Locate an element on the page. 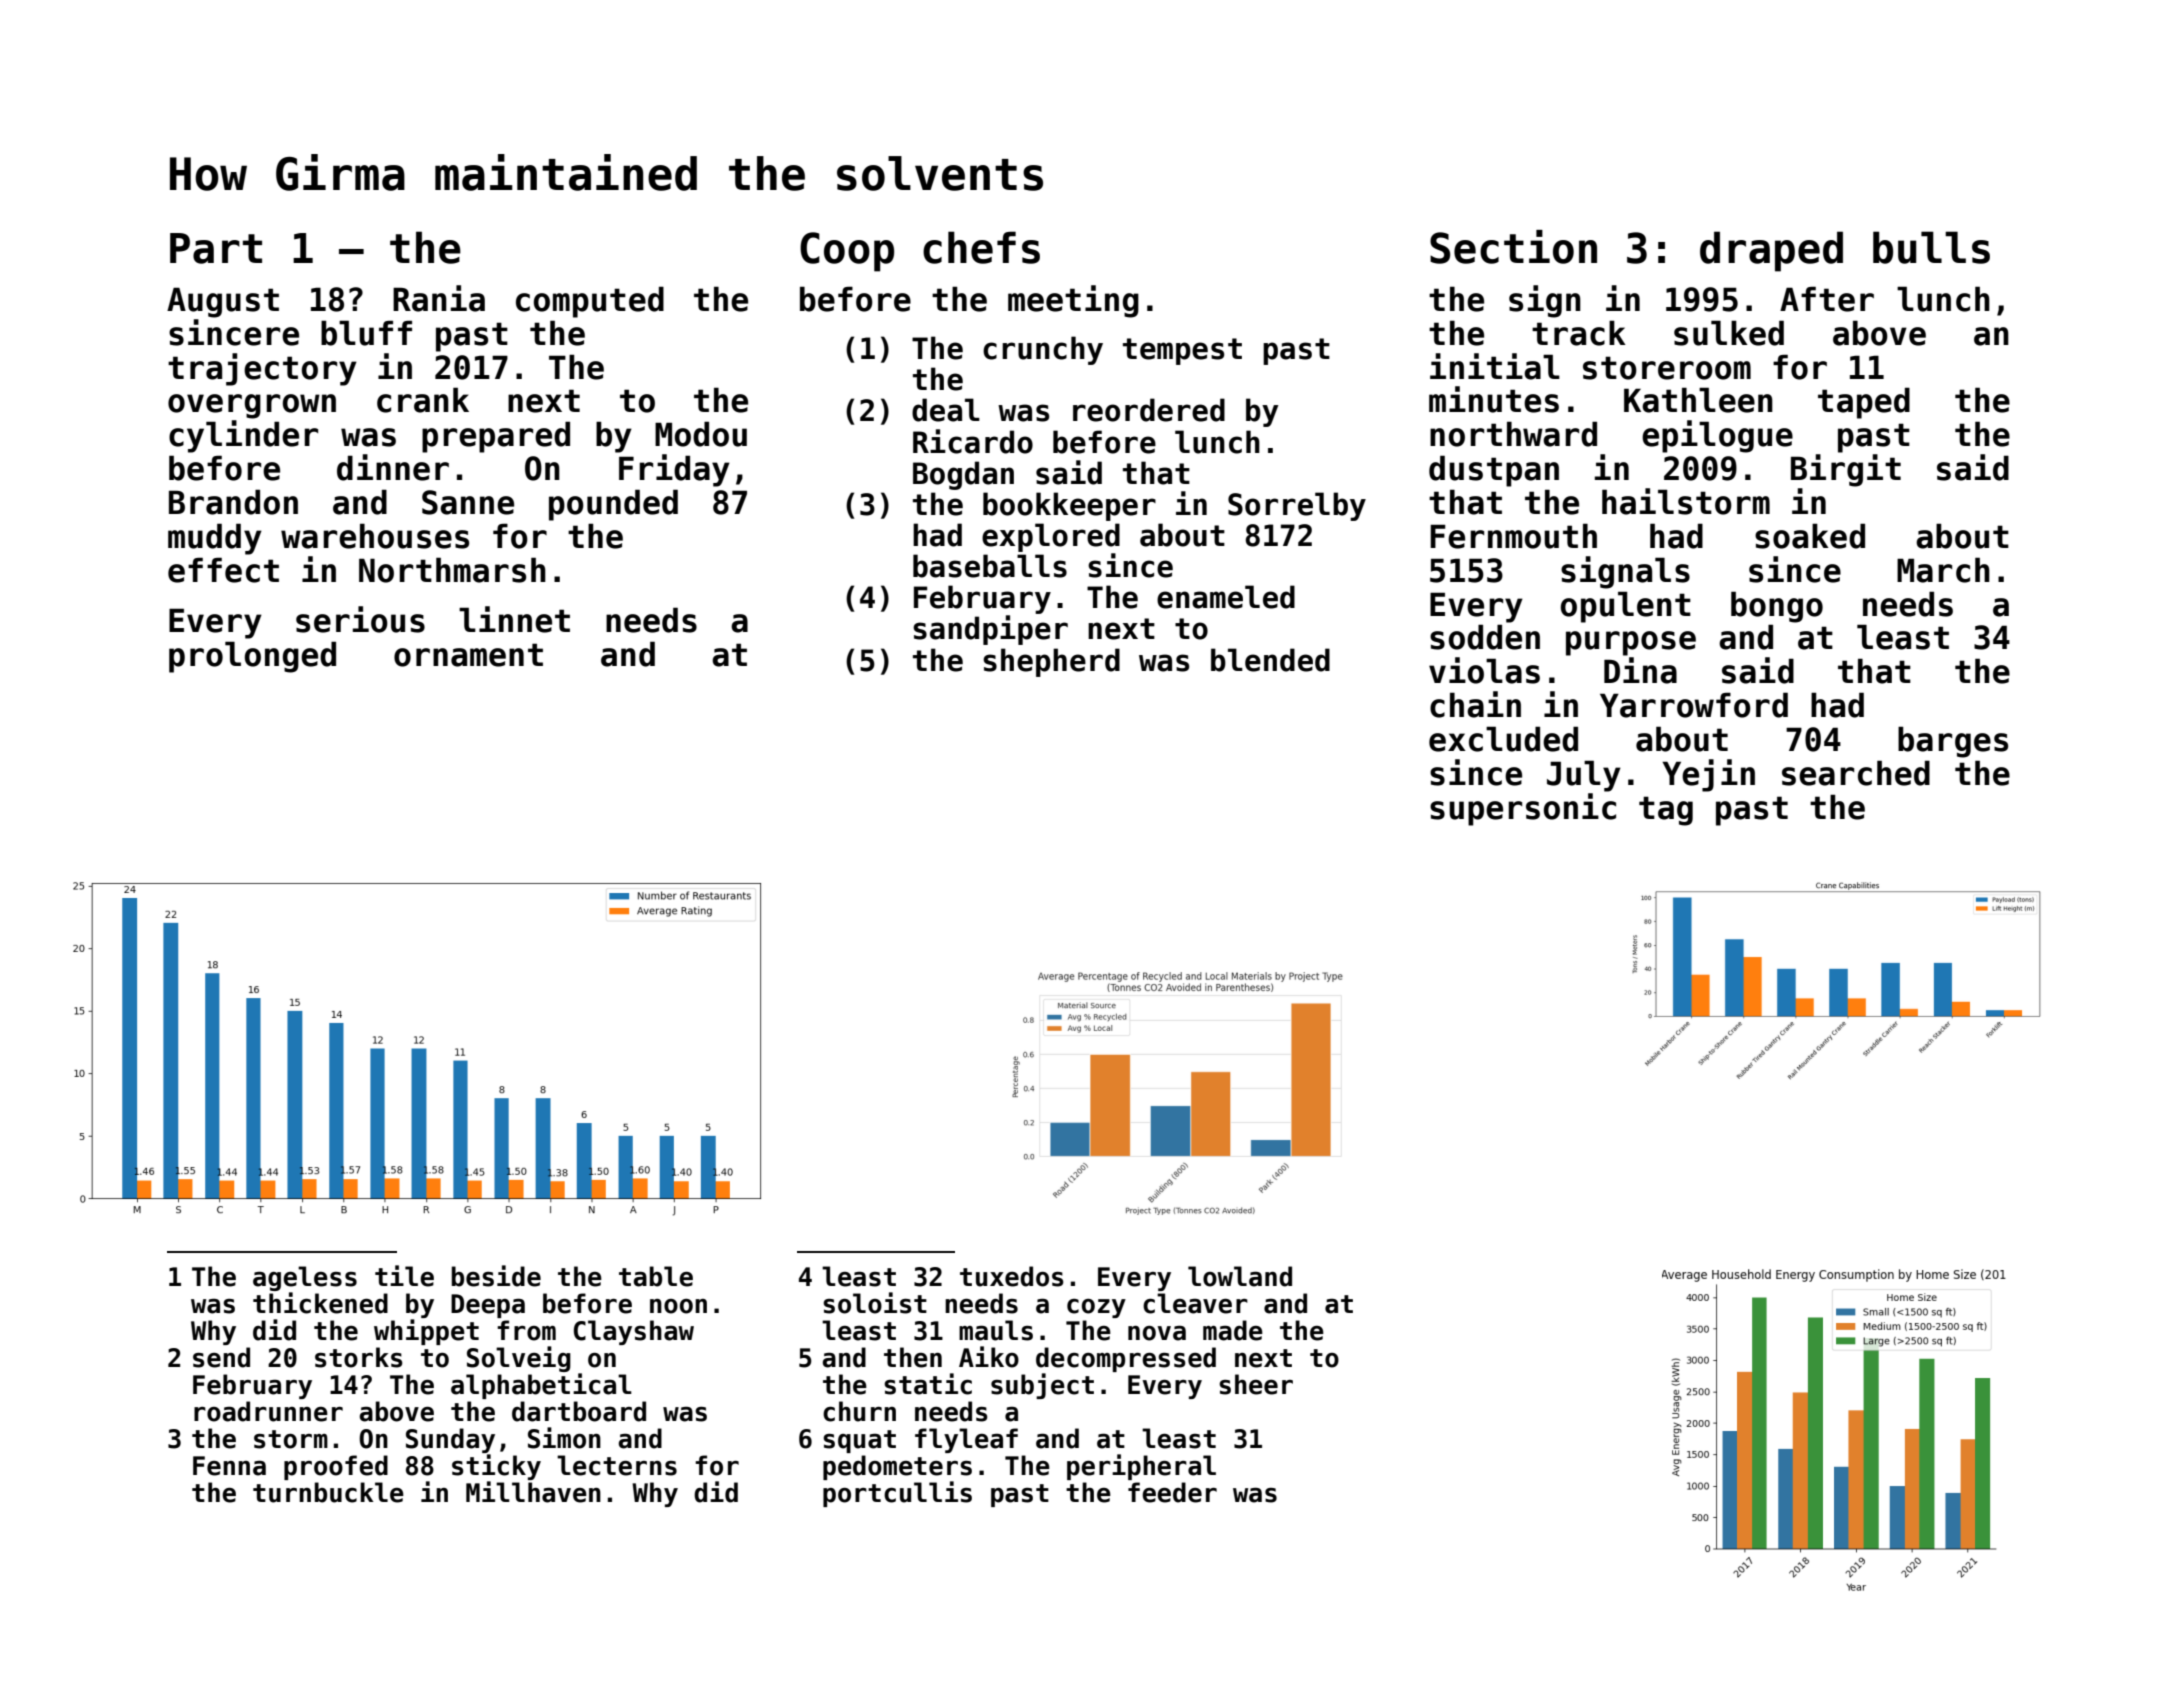  muddy is located at coordinates (215, 539).
